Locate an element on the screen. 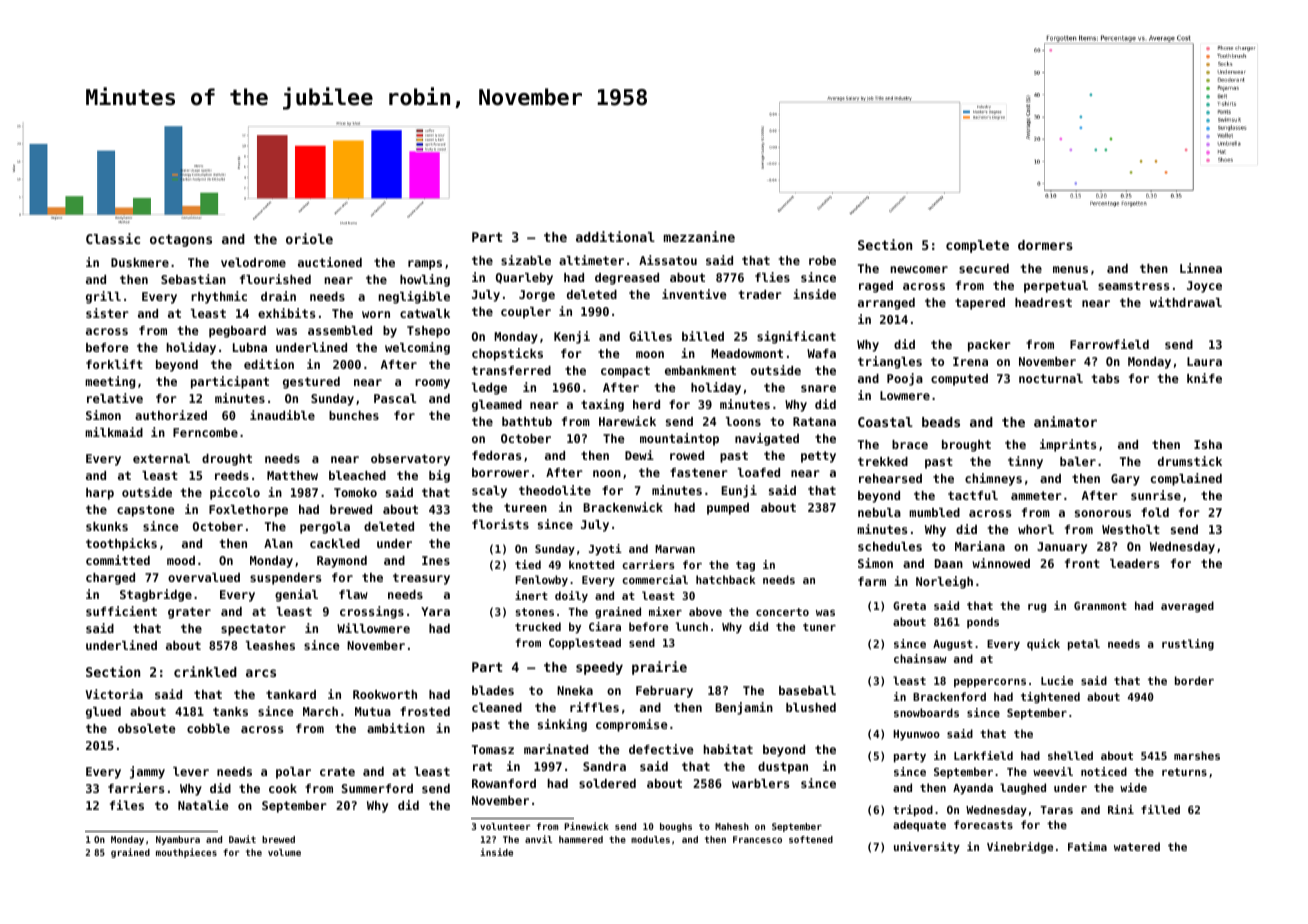  prairie is located at coordinates (659, 668).
